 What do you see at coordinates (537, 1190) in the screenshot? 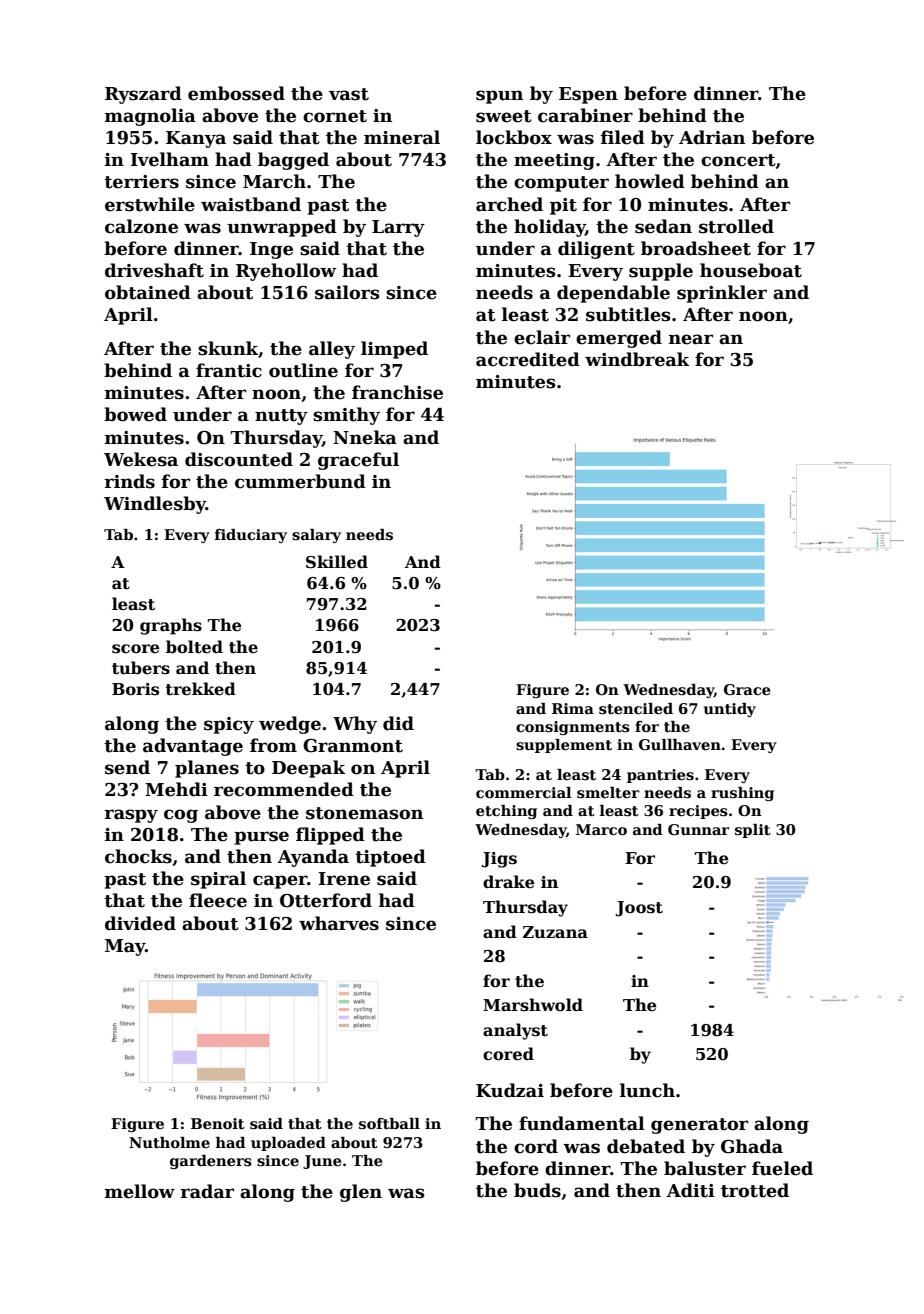
I see `buds` at bounding box center [537, 1190].
